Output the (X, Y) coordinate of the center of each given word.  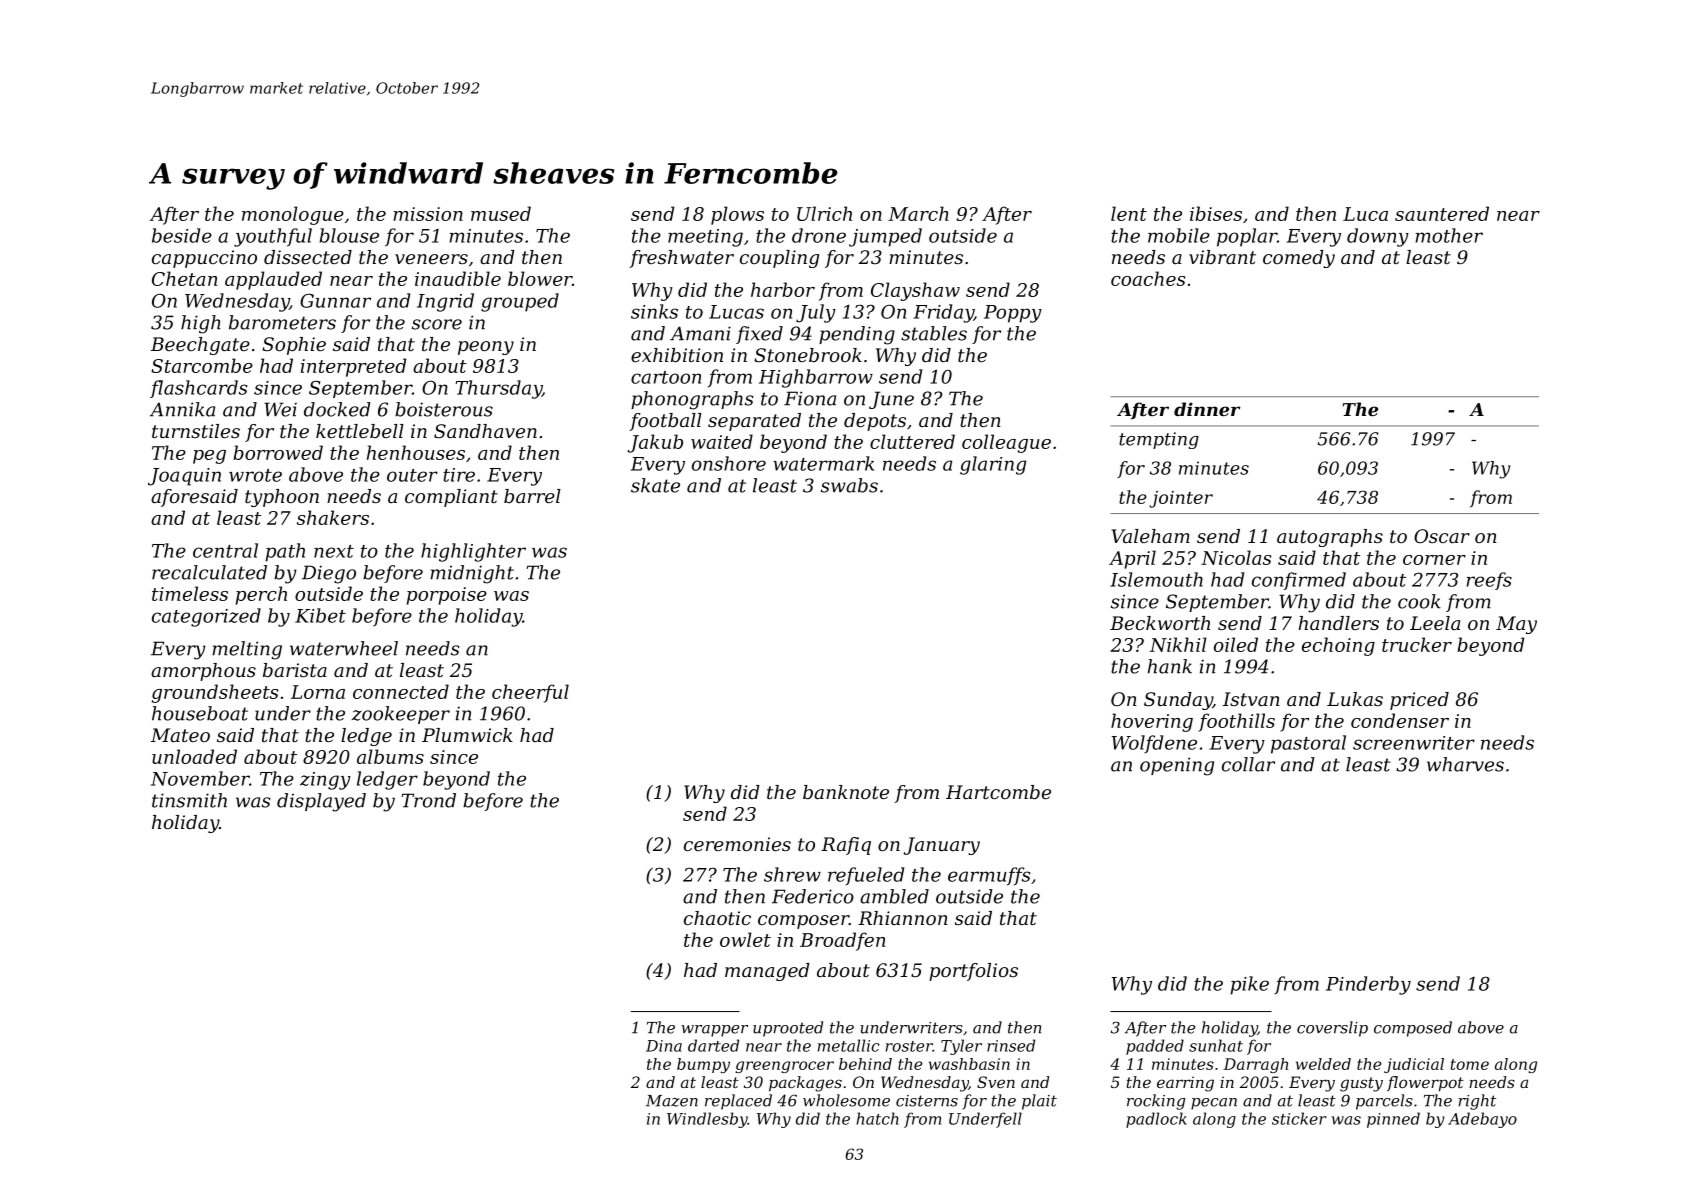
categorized (206, 617)
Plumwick (467, 735)
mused (501, 213)
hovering (1152, 722)
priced (1419, 701)
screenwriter (1414, 743)
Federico (813, 896)
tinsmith (189, 800)
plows (737, 215)
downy (1378, 237)
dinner (1207, 409)
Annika (182, 409)
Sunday (1178, 701)
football (665, 422)
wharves (1465, 764)
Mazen (672, 1101)
